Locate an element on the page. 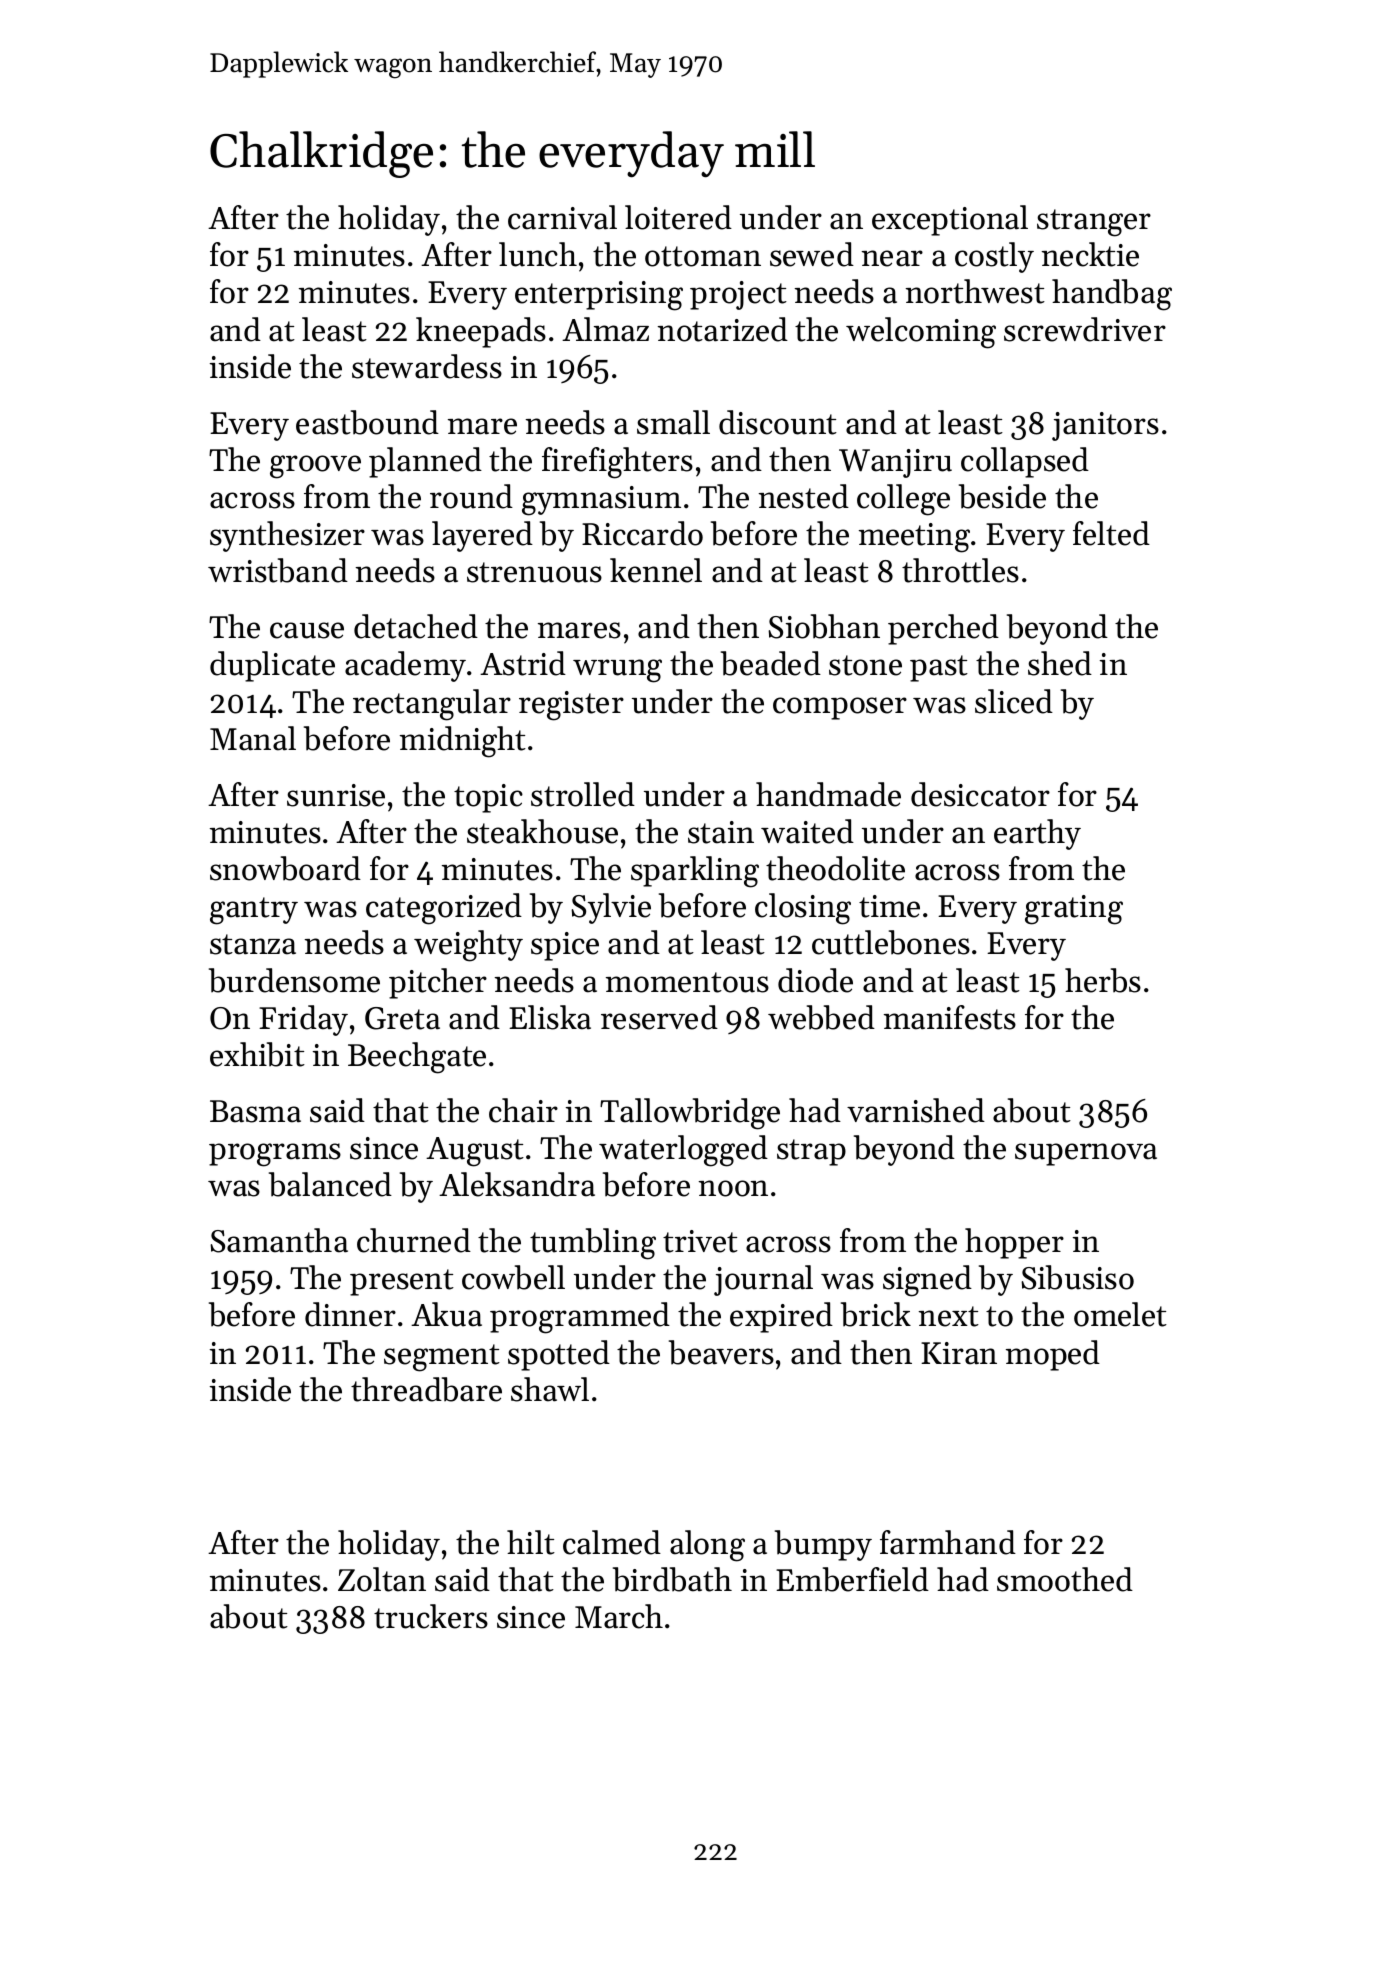  strenuous is located at coordinates (534, 572).
